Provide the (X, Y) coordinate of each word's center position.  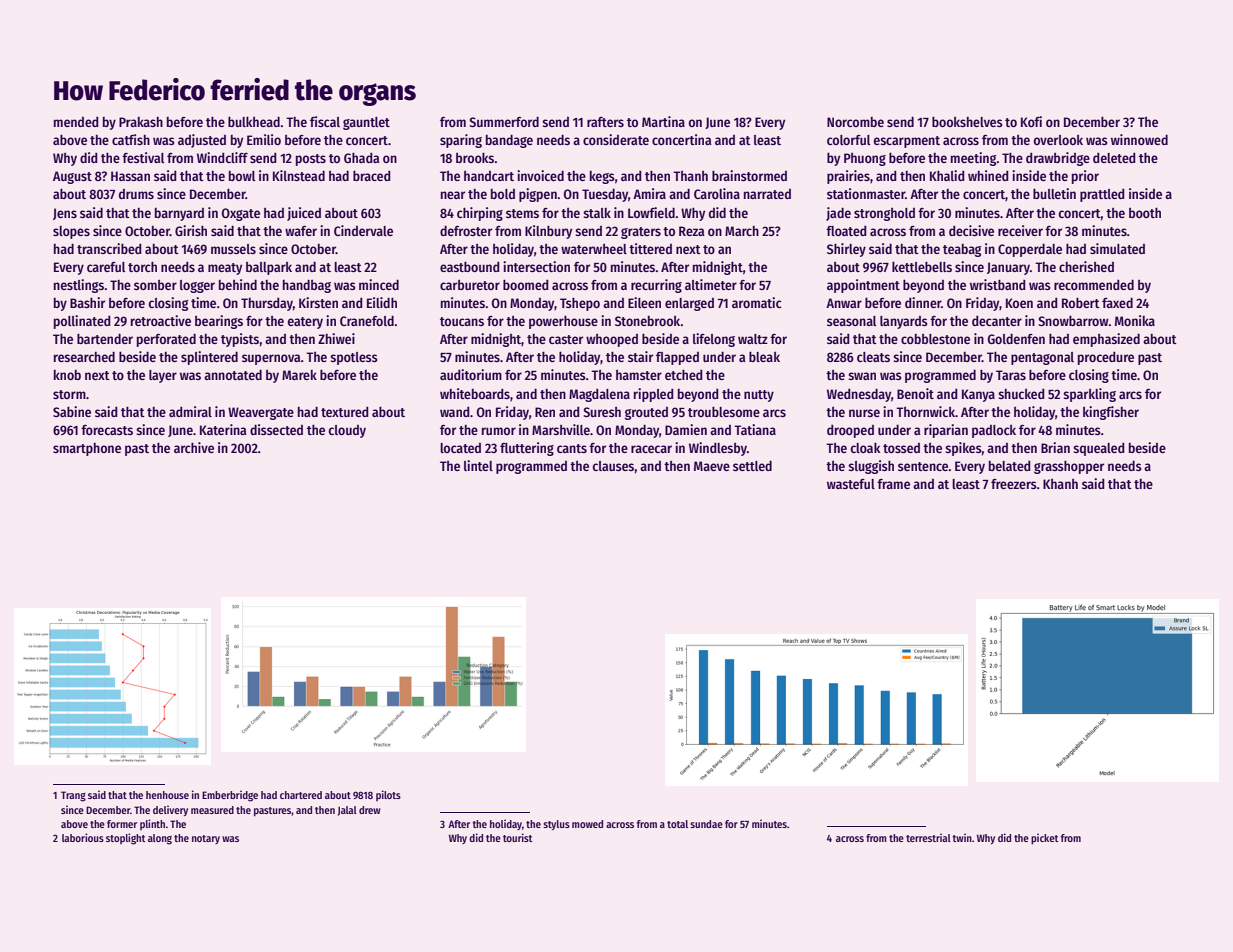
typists (240, 340)
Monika (1135, 320)
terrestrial (928, 837)
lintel (478, 465)
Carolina (717, 193)
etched (684, 375)
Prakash (141, 122)
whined (988, 175)
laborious (83, 837)
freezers (1014, 484)
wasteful (851, 484)
